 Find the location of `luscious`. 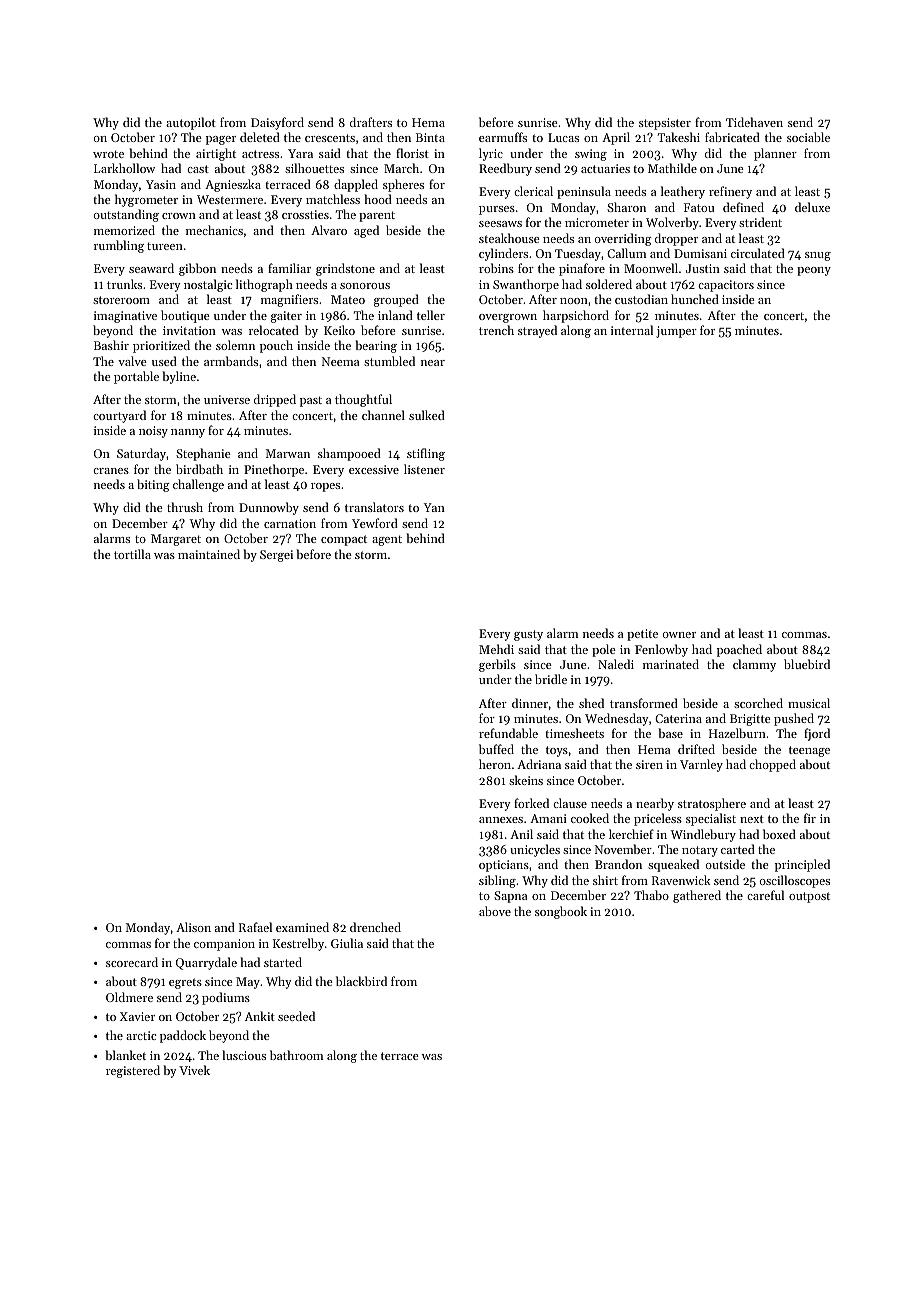

luscious is located at coordinates (244, 1055).
